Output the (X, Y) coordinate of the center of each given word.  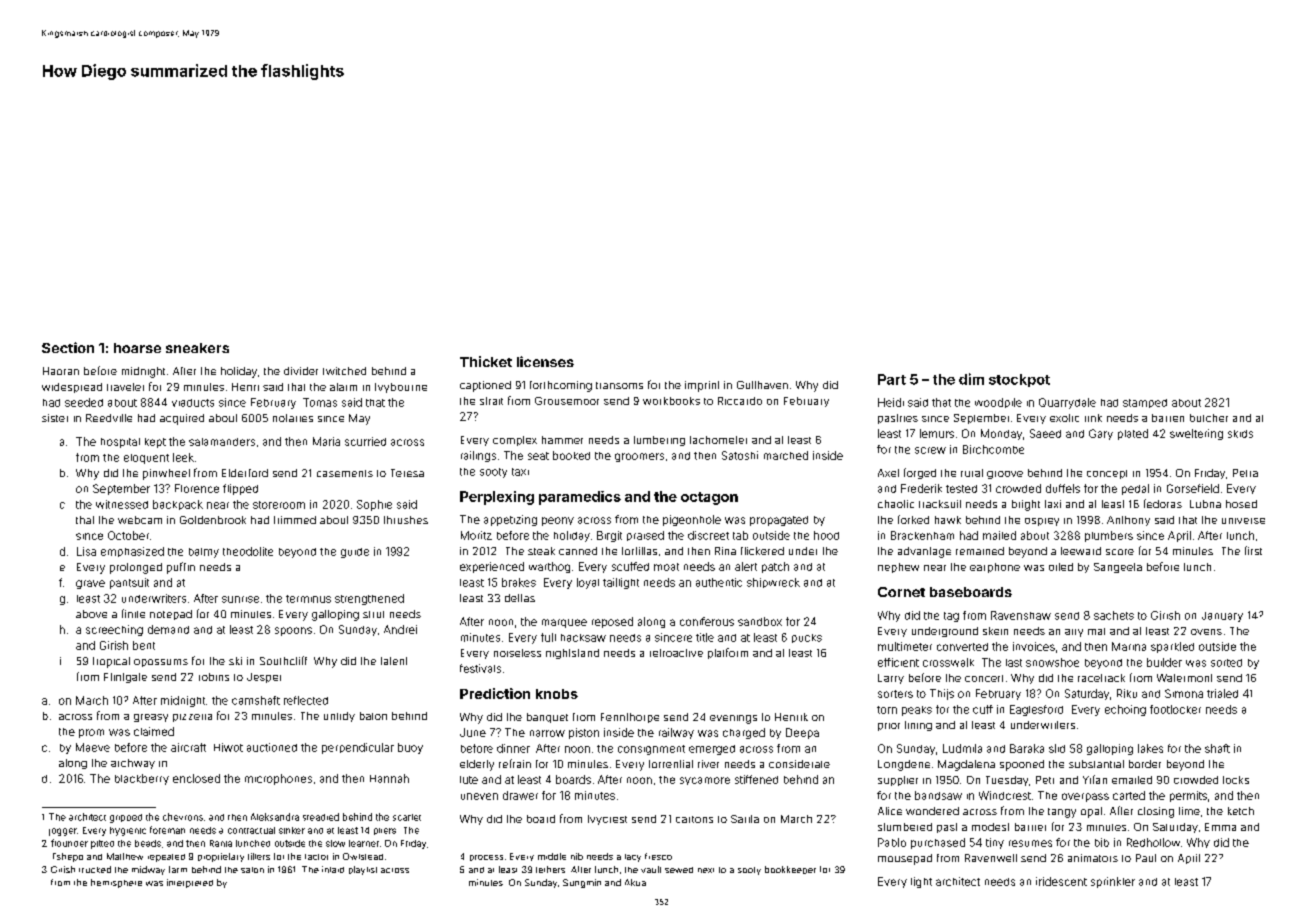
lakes (1150, 748)
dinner (513, 748)
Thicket (486, 361)
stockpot (1019, 380)
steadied (321, 817)
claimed (154, 731)
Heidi (891, 402)
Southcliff (283, 660)
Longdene (904, 765)
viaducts (193, 403)
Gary (1101, 434)
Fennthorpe (630, 718)
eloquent (146, 459)
